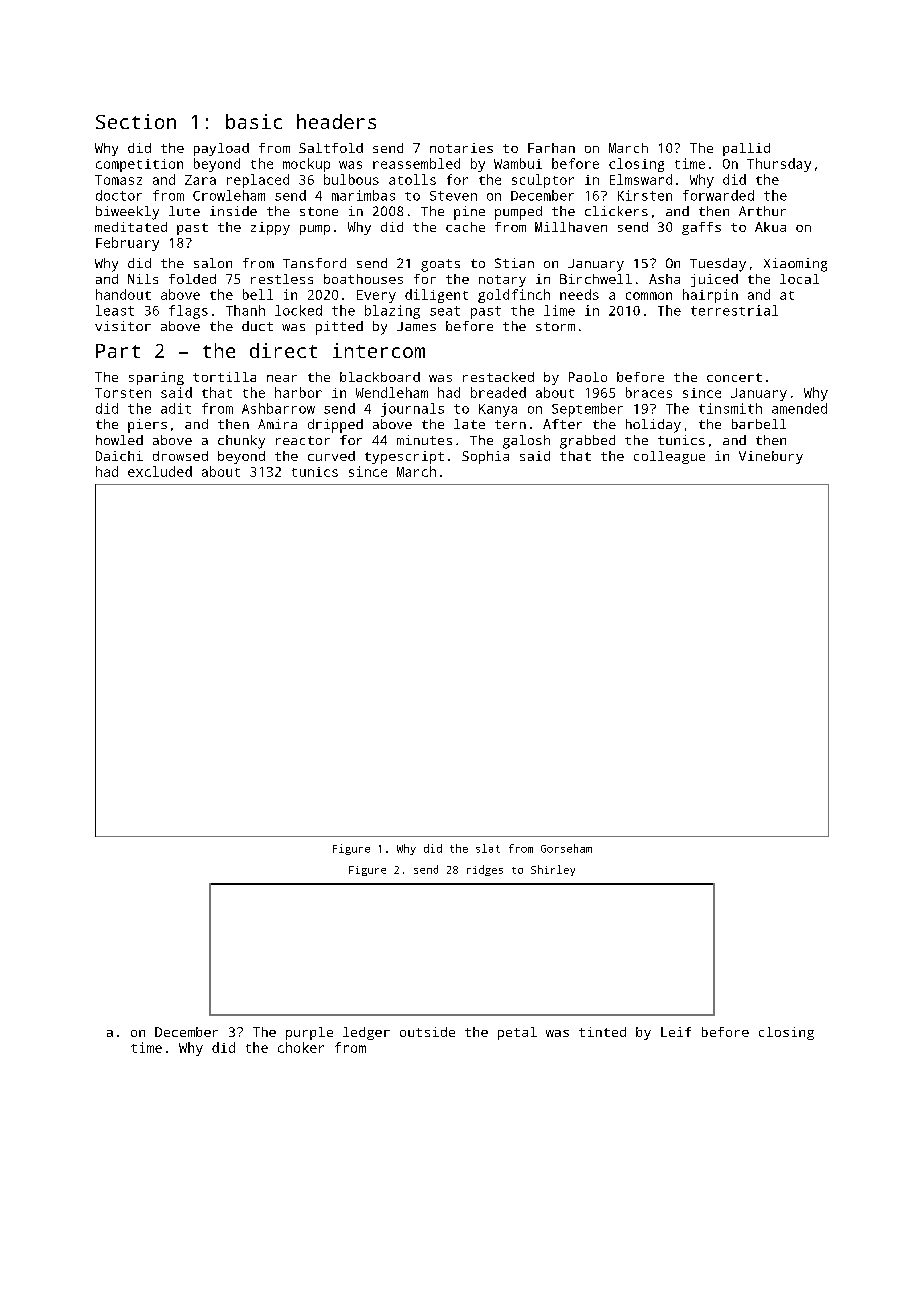 This document has width=924, height=1308. I want to click on typescript, so click(404, 457).
